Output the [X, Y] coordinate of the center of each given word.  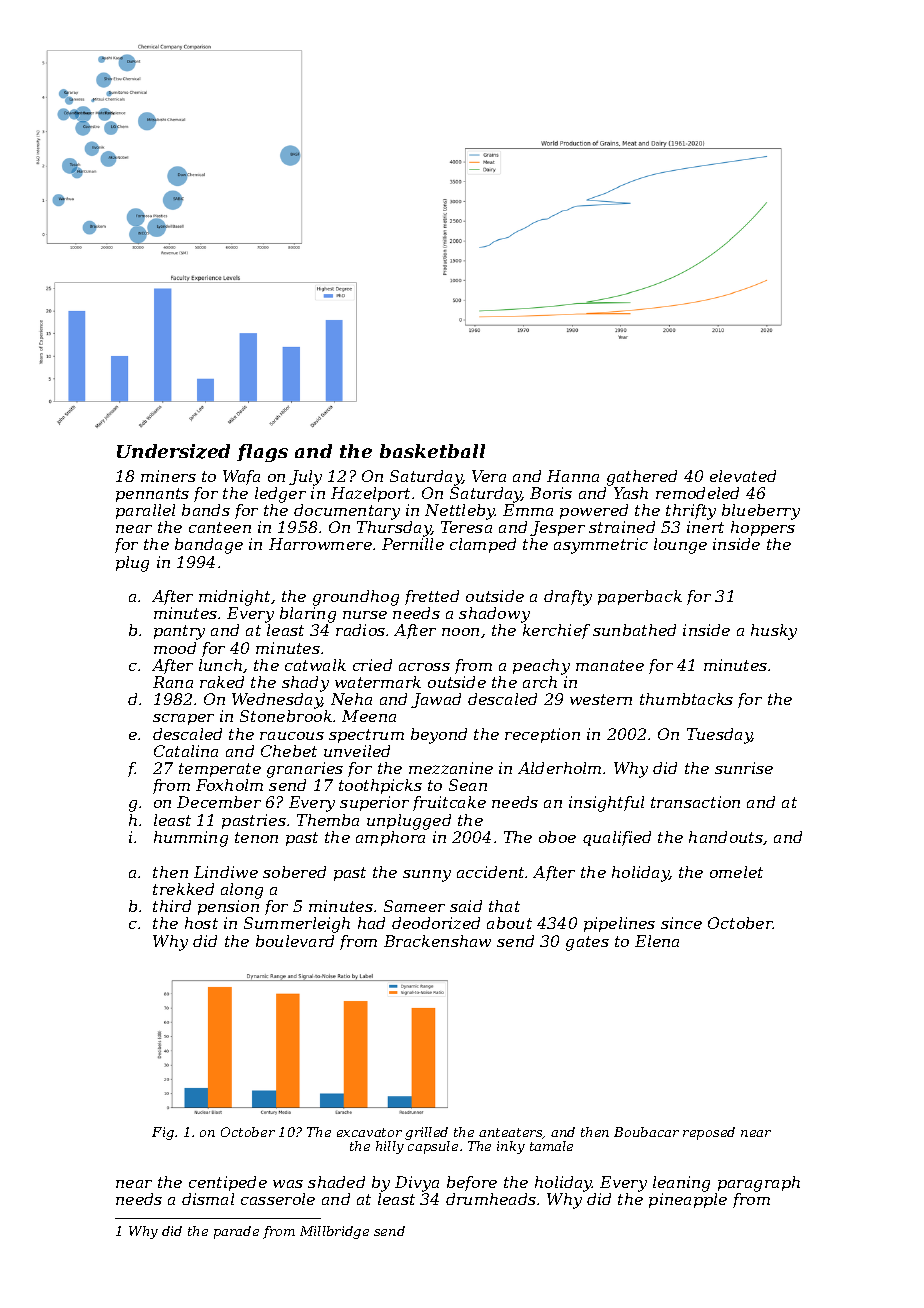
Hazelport [370, 494]
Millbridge [334, 1232]
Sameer [414, 906]
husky [774, 632]
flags [262, 453]
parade [236, 1232]
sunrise [744, 768]
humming [191, 839]
